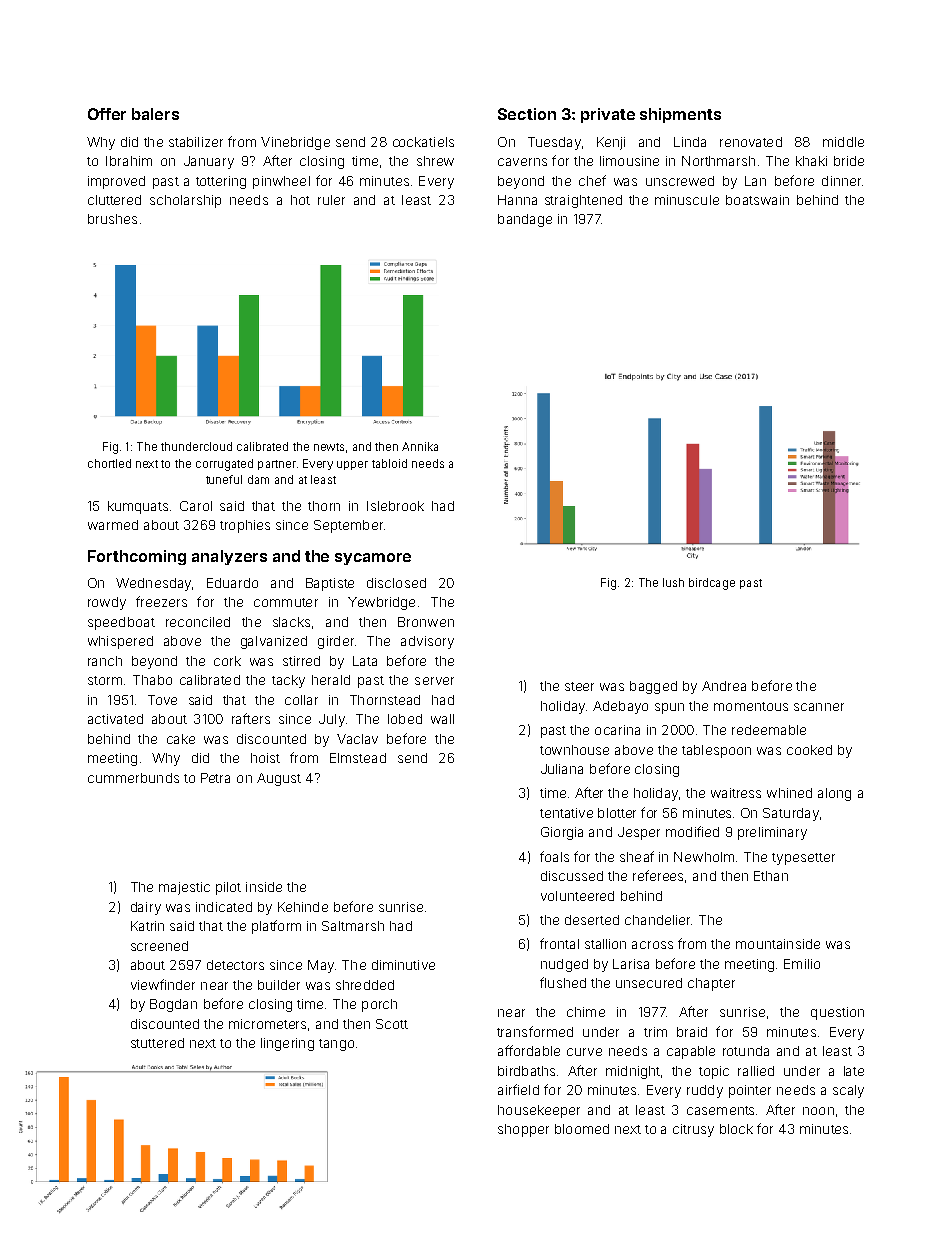 Image resolution: width=952 pixels, height=1233 pixels. What do you see at coordinates (329, 447) in the page?
I see `newts` at bounding box center [329, 447].
